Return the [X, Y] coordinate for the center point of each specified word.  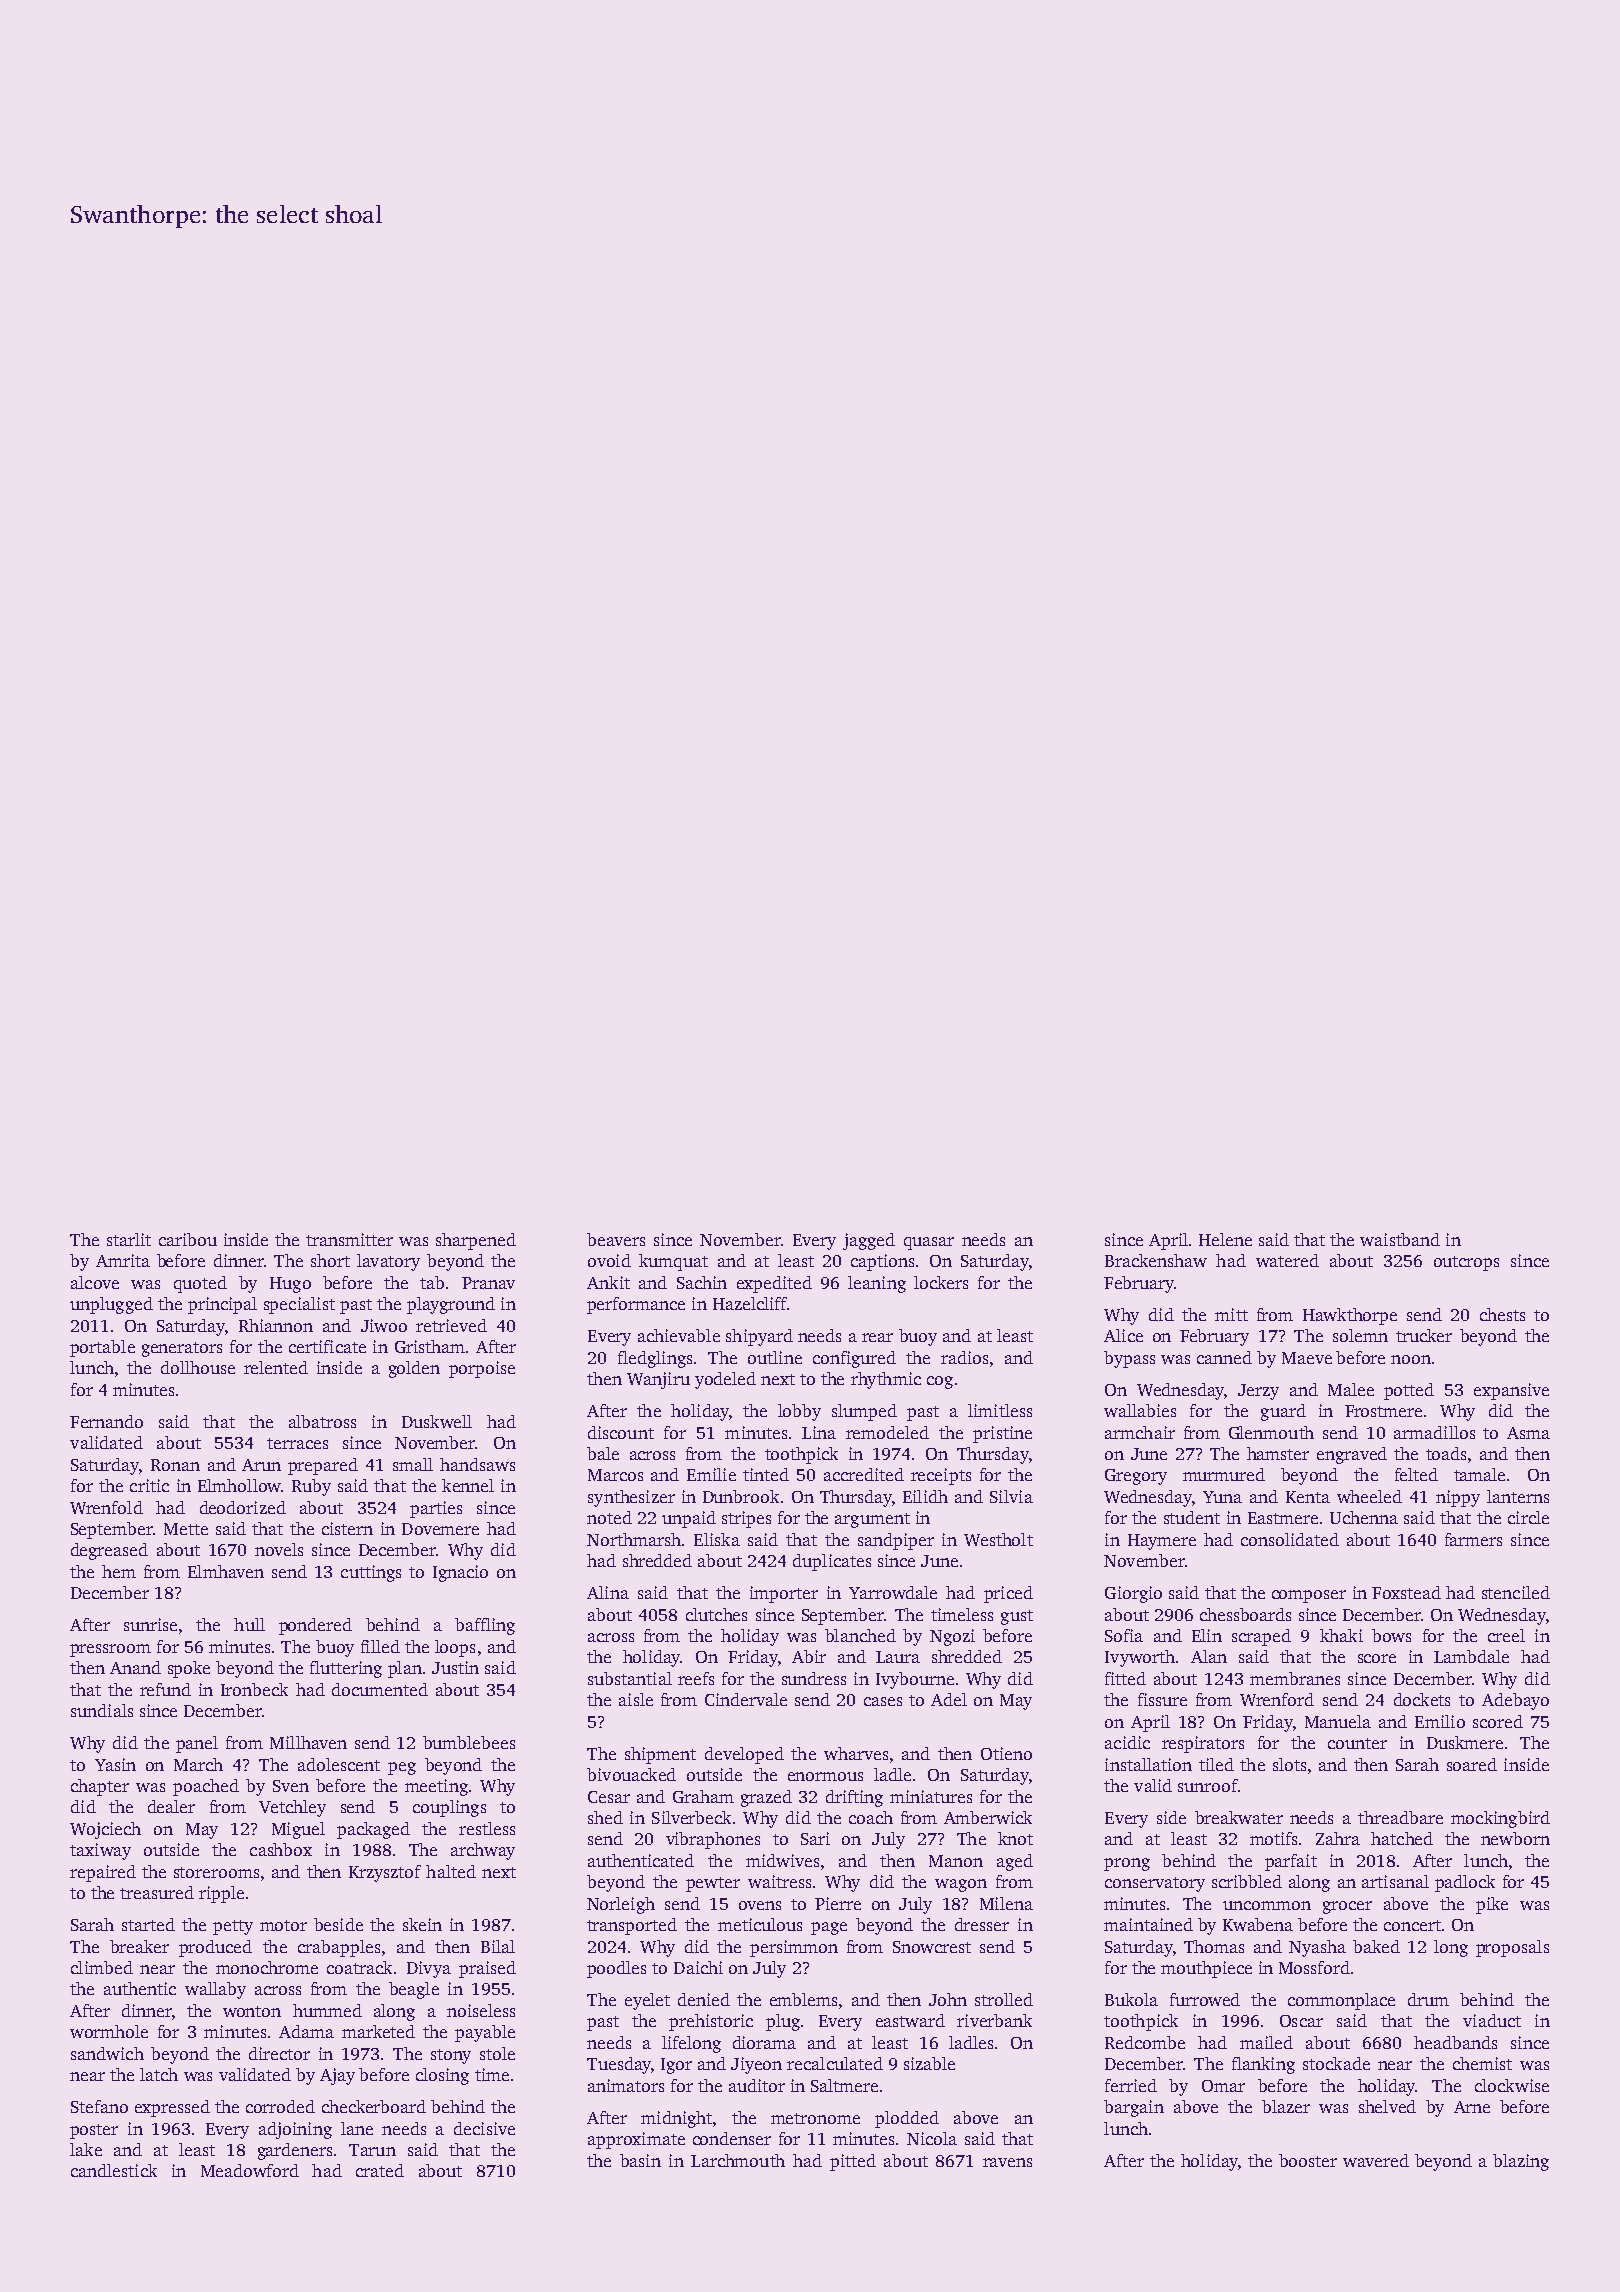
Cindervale [746, 1699]
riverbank [994, 2020]
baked [1376, 1946]
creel [1506, 1635]
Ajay [337, 2076]
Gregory [1136, 1477]
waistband [1400, 1239]
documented [380, 1689]
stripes [746, 1519]
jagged [869, 1241]
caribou [188, 1239]
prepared [323, 1466]
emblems [803, 1999]
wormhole [109, 2031]
